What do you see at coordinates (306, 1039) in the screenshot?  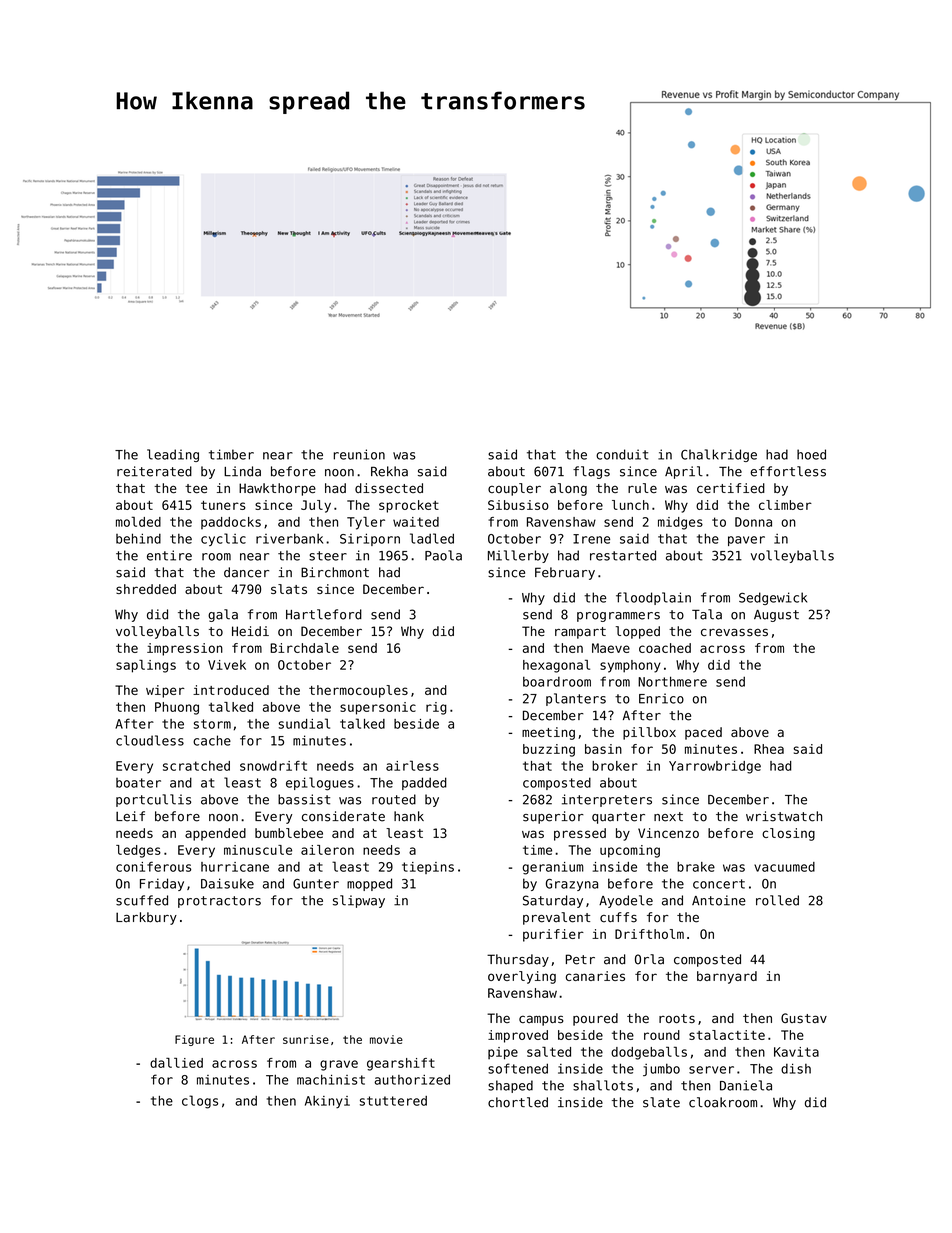 I see `sunrise` at bounding box center [306, 1039].
